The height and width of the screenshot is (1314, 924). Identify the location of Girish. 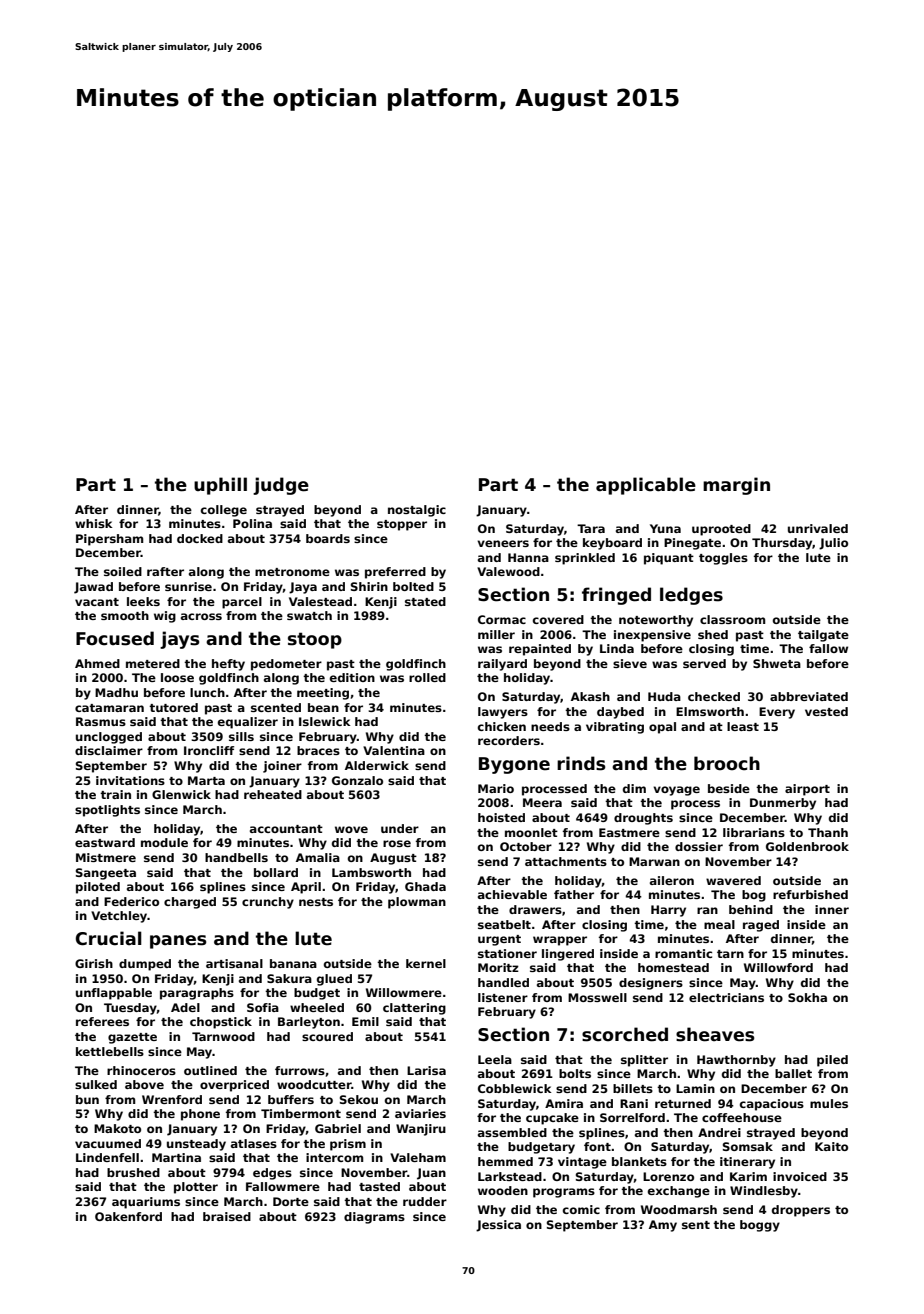
(94, 963).
